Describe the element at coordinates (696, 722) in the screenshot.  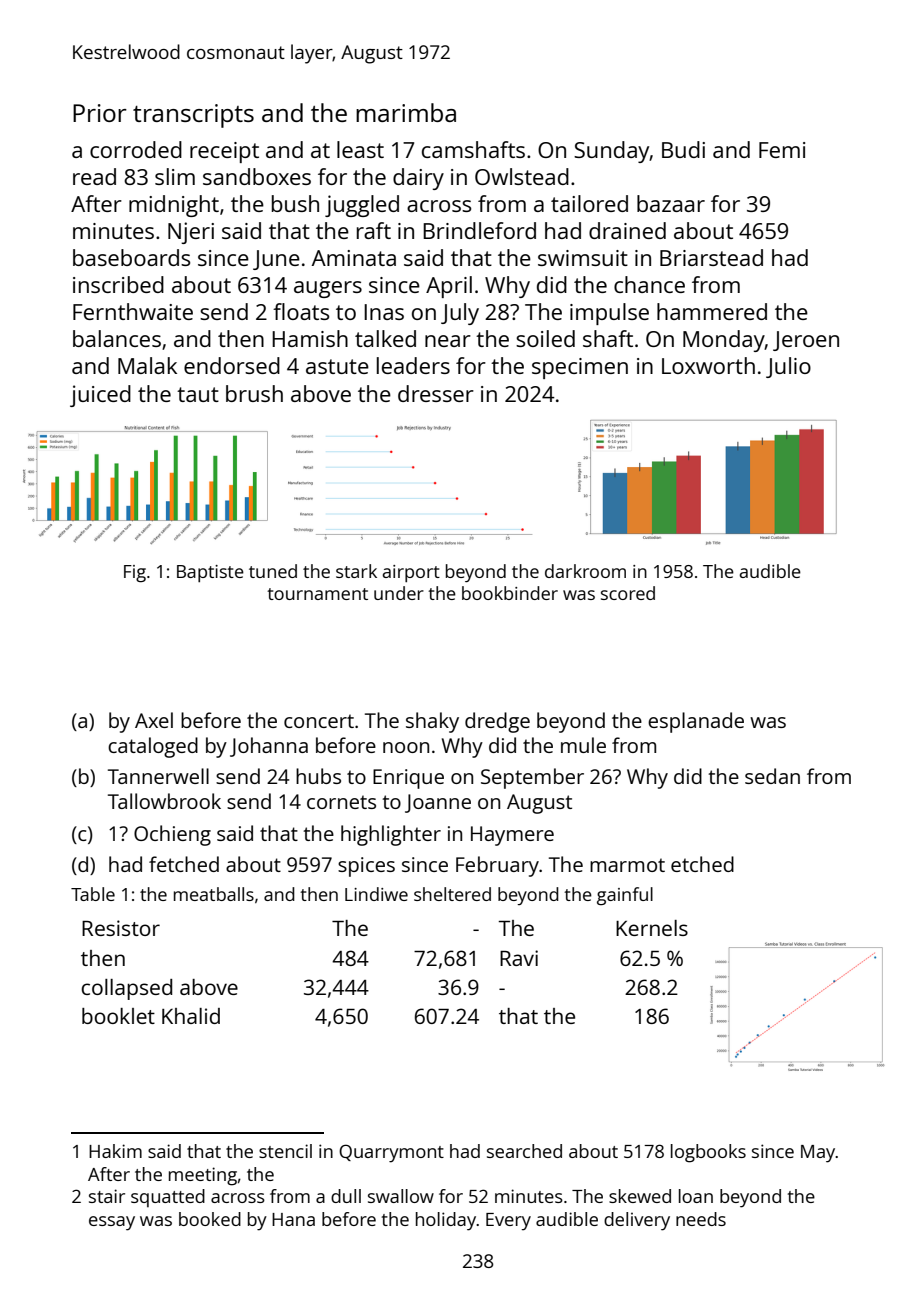
I see `esplanade` at that location.
